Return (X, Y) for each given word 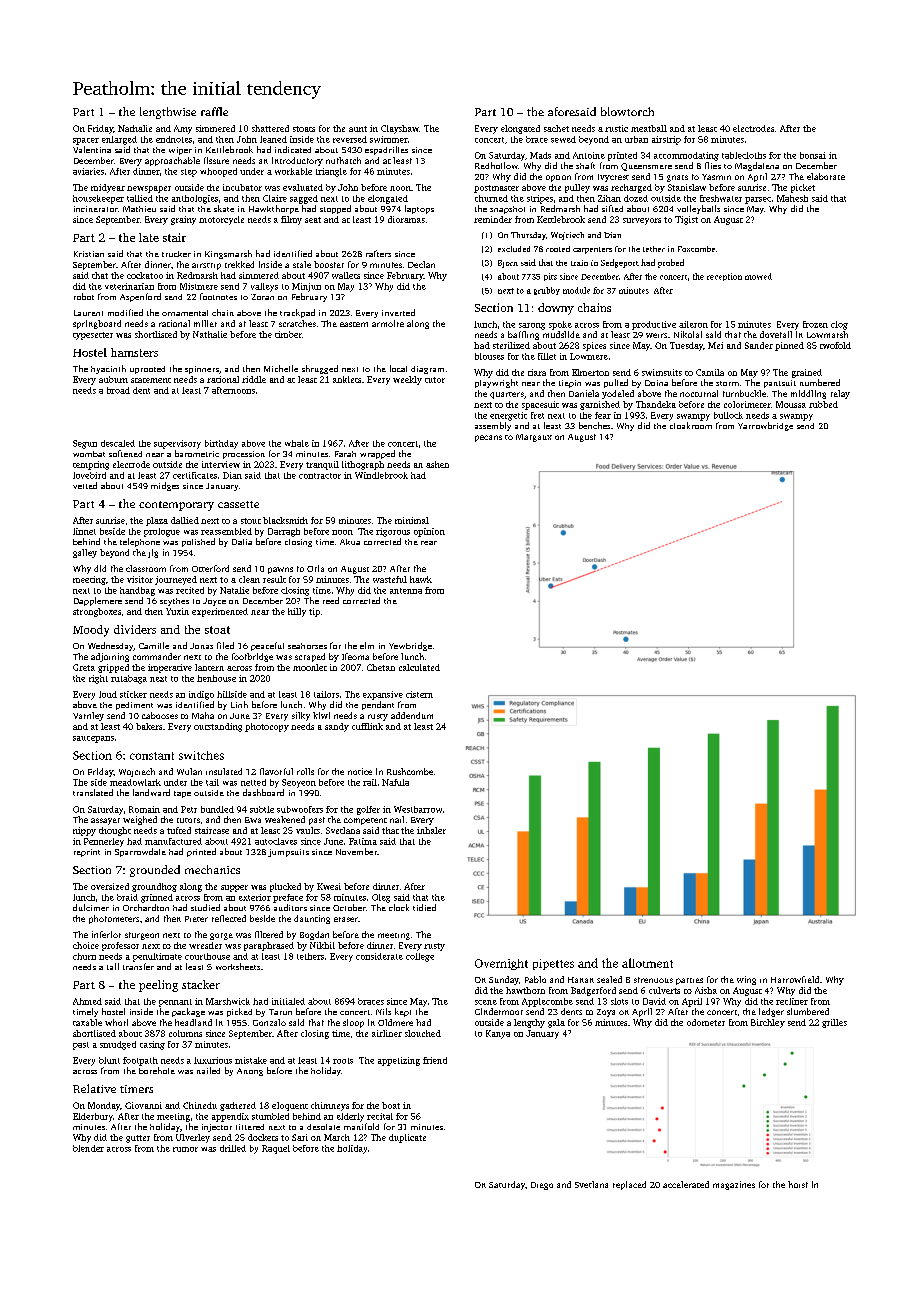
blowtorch (627, 111)
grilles (834, 1023)
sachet (556, 128)
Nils (383, 1011)
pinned (789, 346)
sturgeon (142, 936)
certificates (195, 475)
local (398, 368)
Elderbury (93, 1117)
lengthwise (168, 113)
